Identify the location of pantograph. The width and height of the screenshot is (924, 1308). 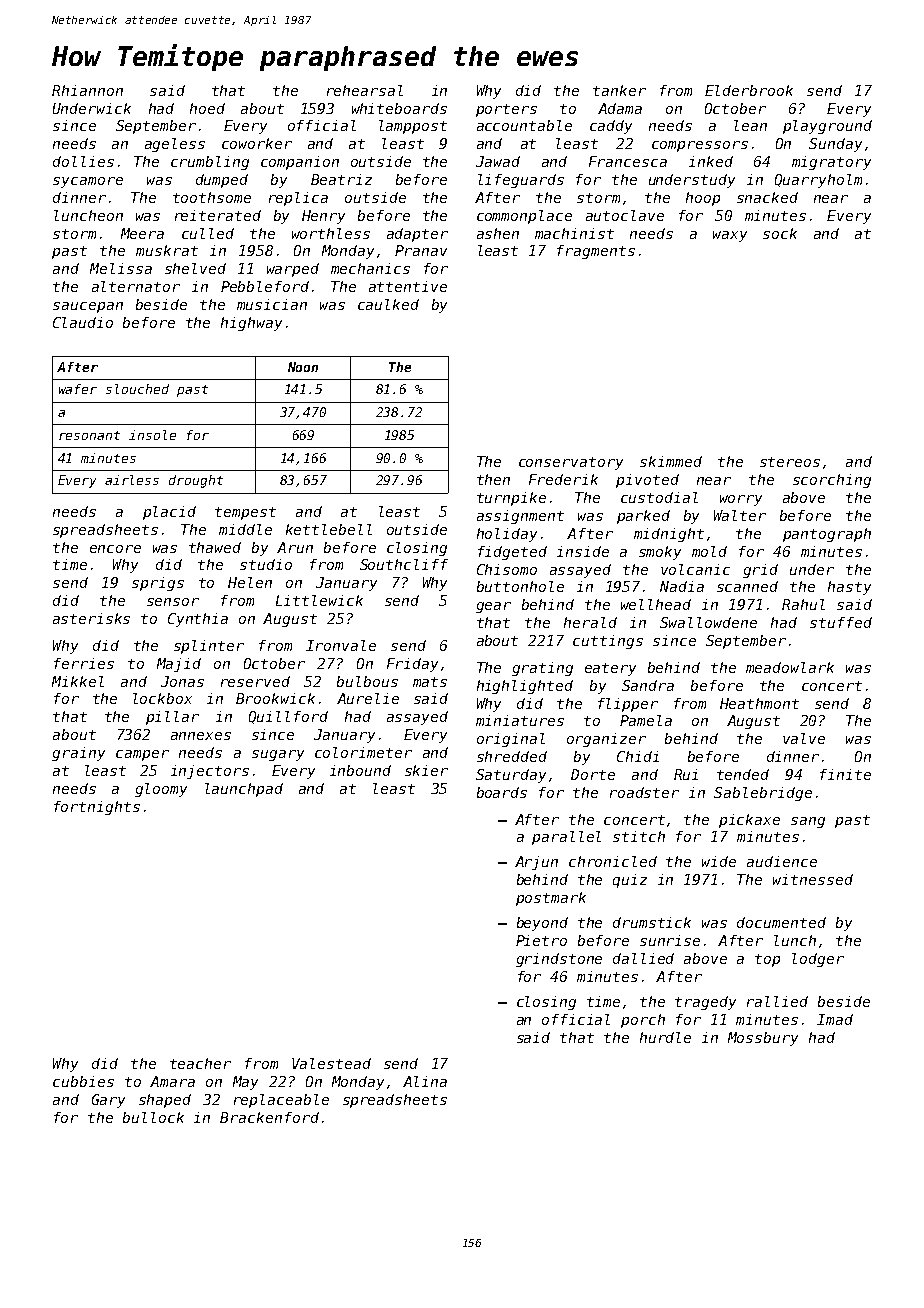
(827, 535).
